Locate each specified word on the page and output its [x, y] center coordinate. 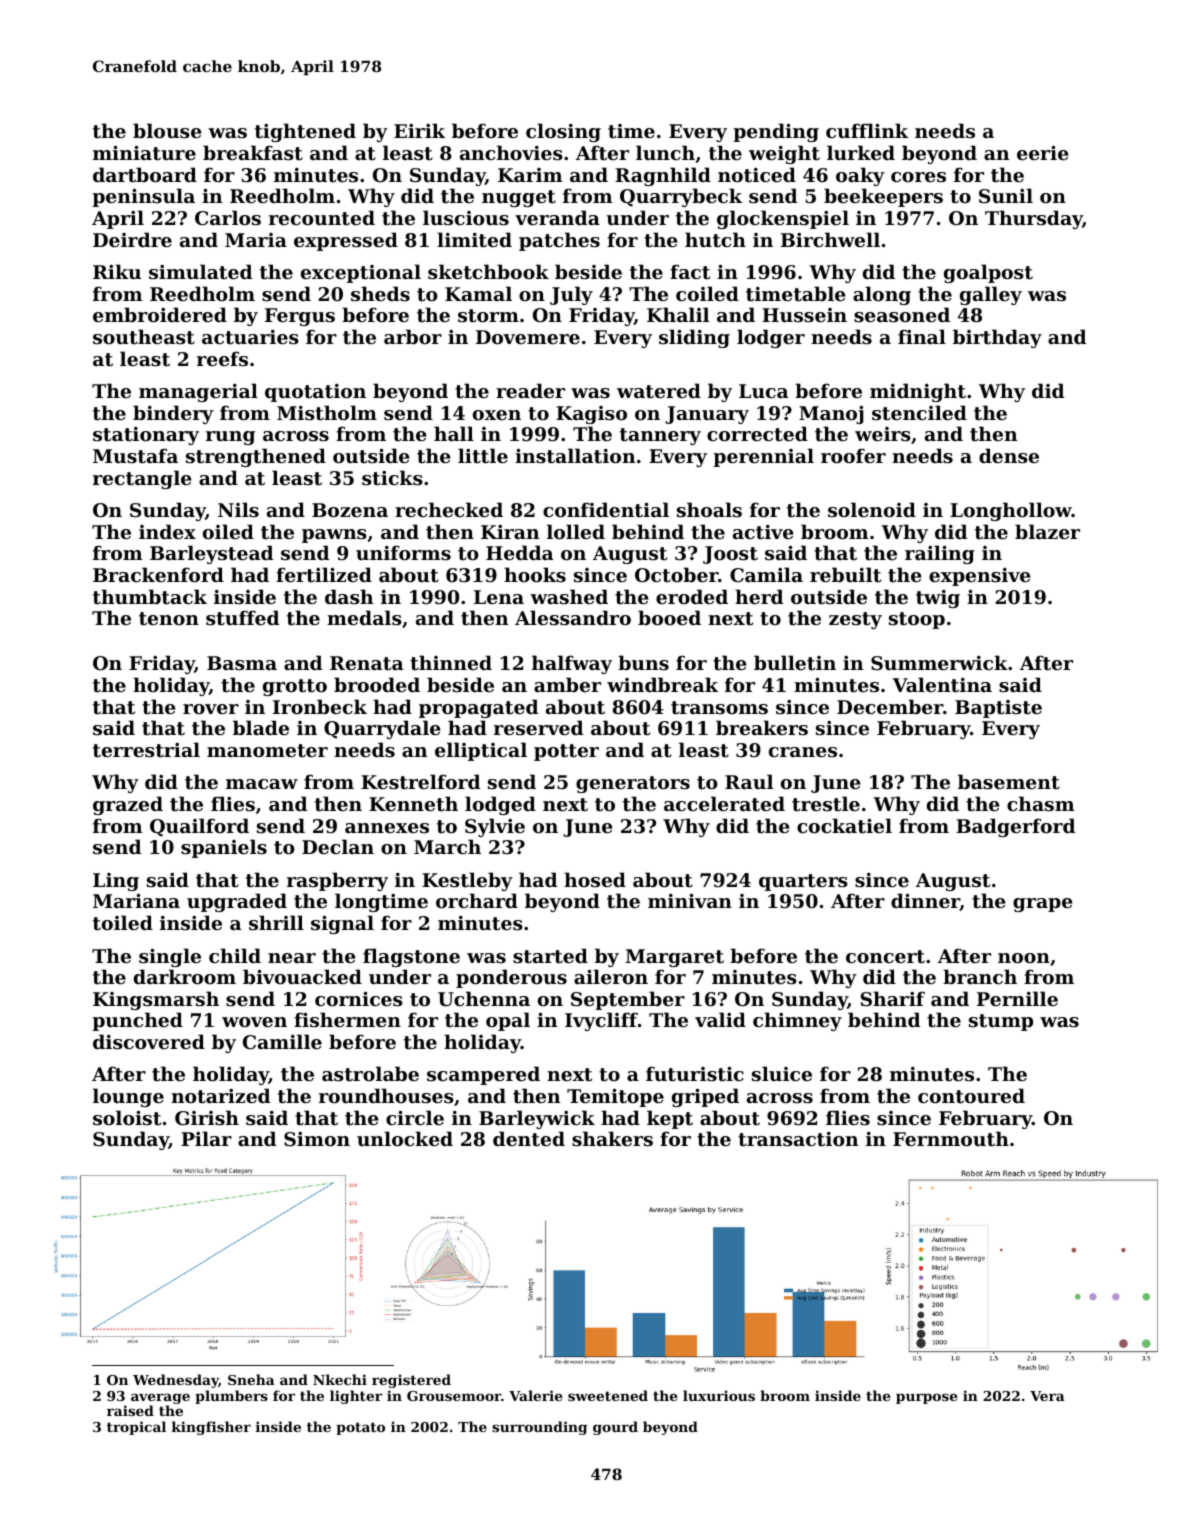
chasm [1040, 803]
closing [563, 132]
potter [566, 752]
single [170, 957]
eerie [1043, 153]
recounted [322, 218]
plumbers [231, 1397]
